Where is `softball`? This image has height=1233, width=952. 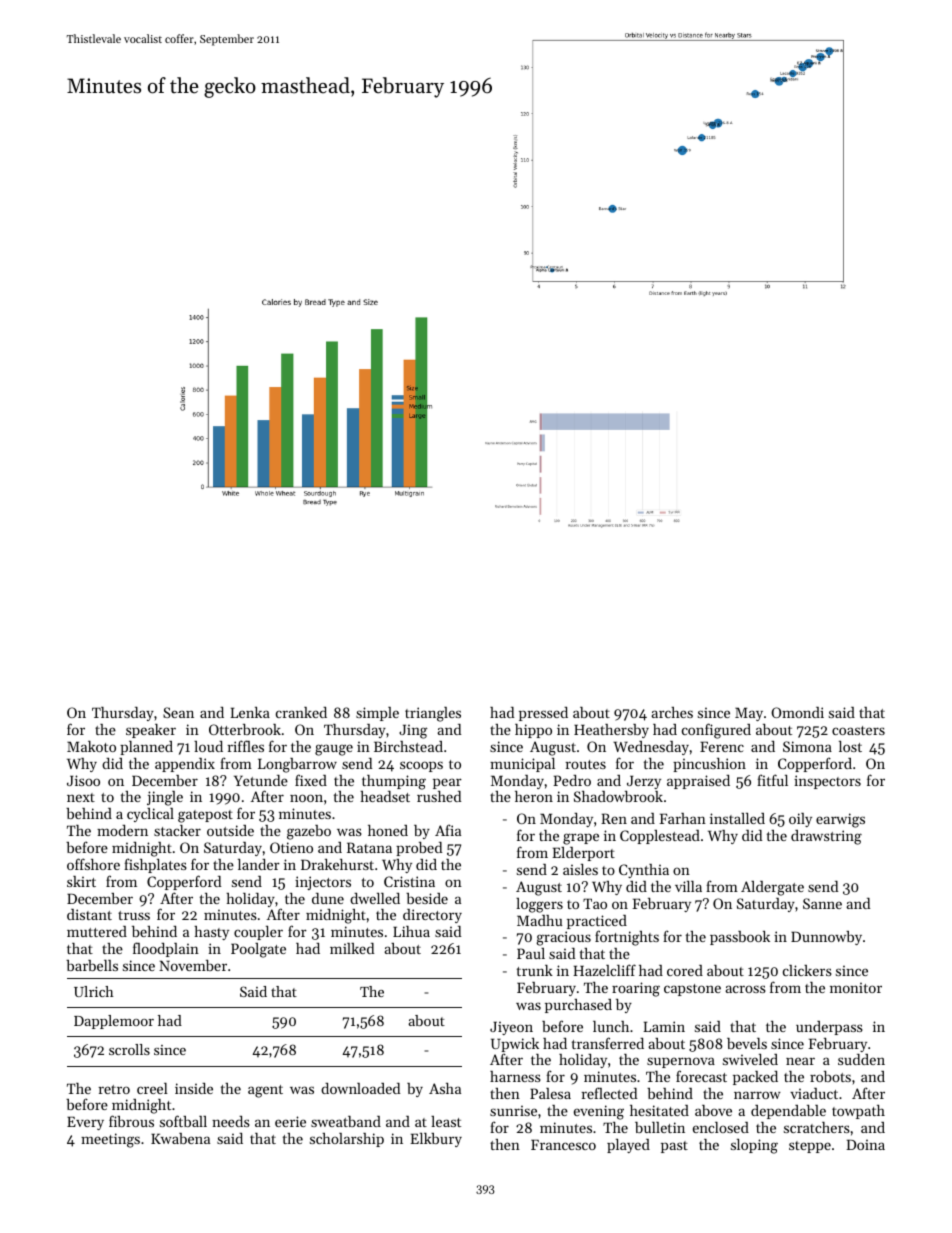 softball is located at coordinates (183, 1121).
